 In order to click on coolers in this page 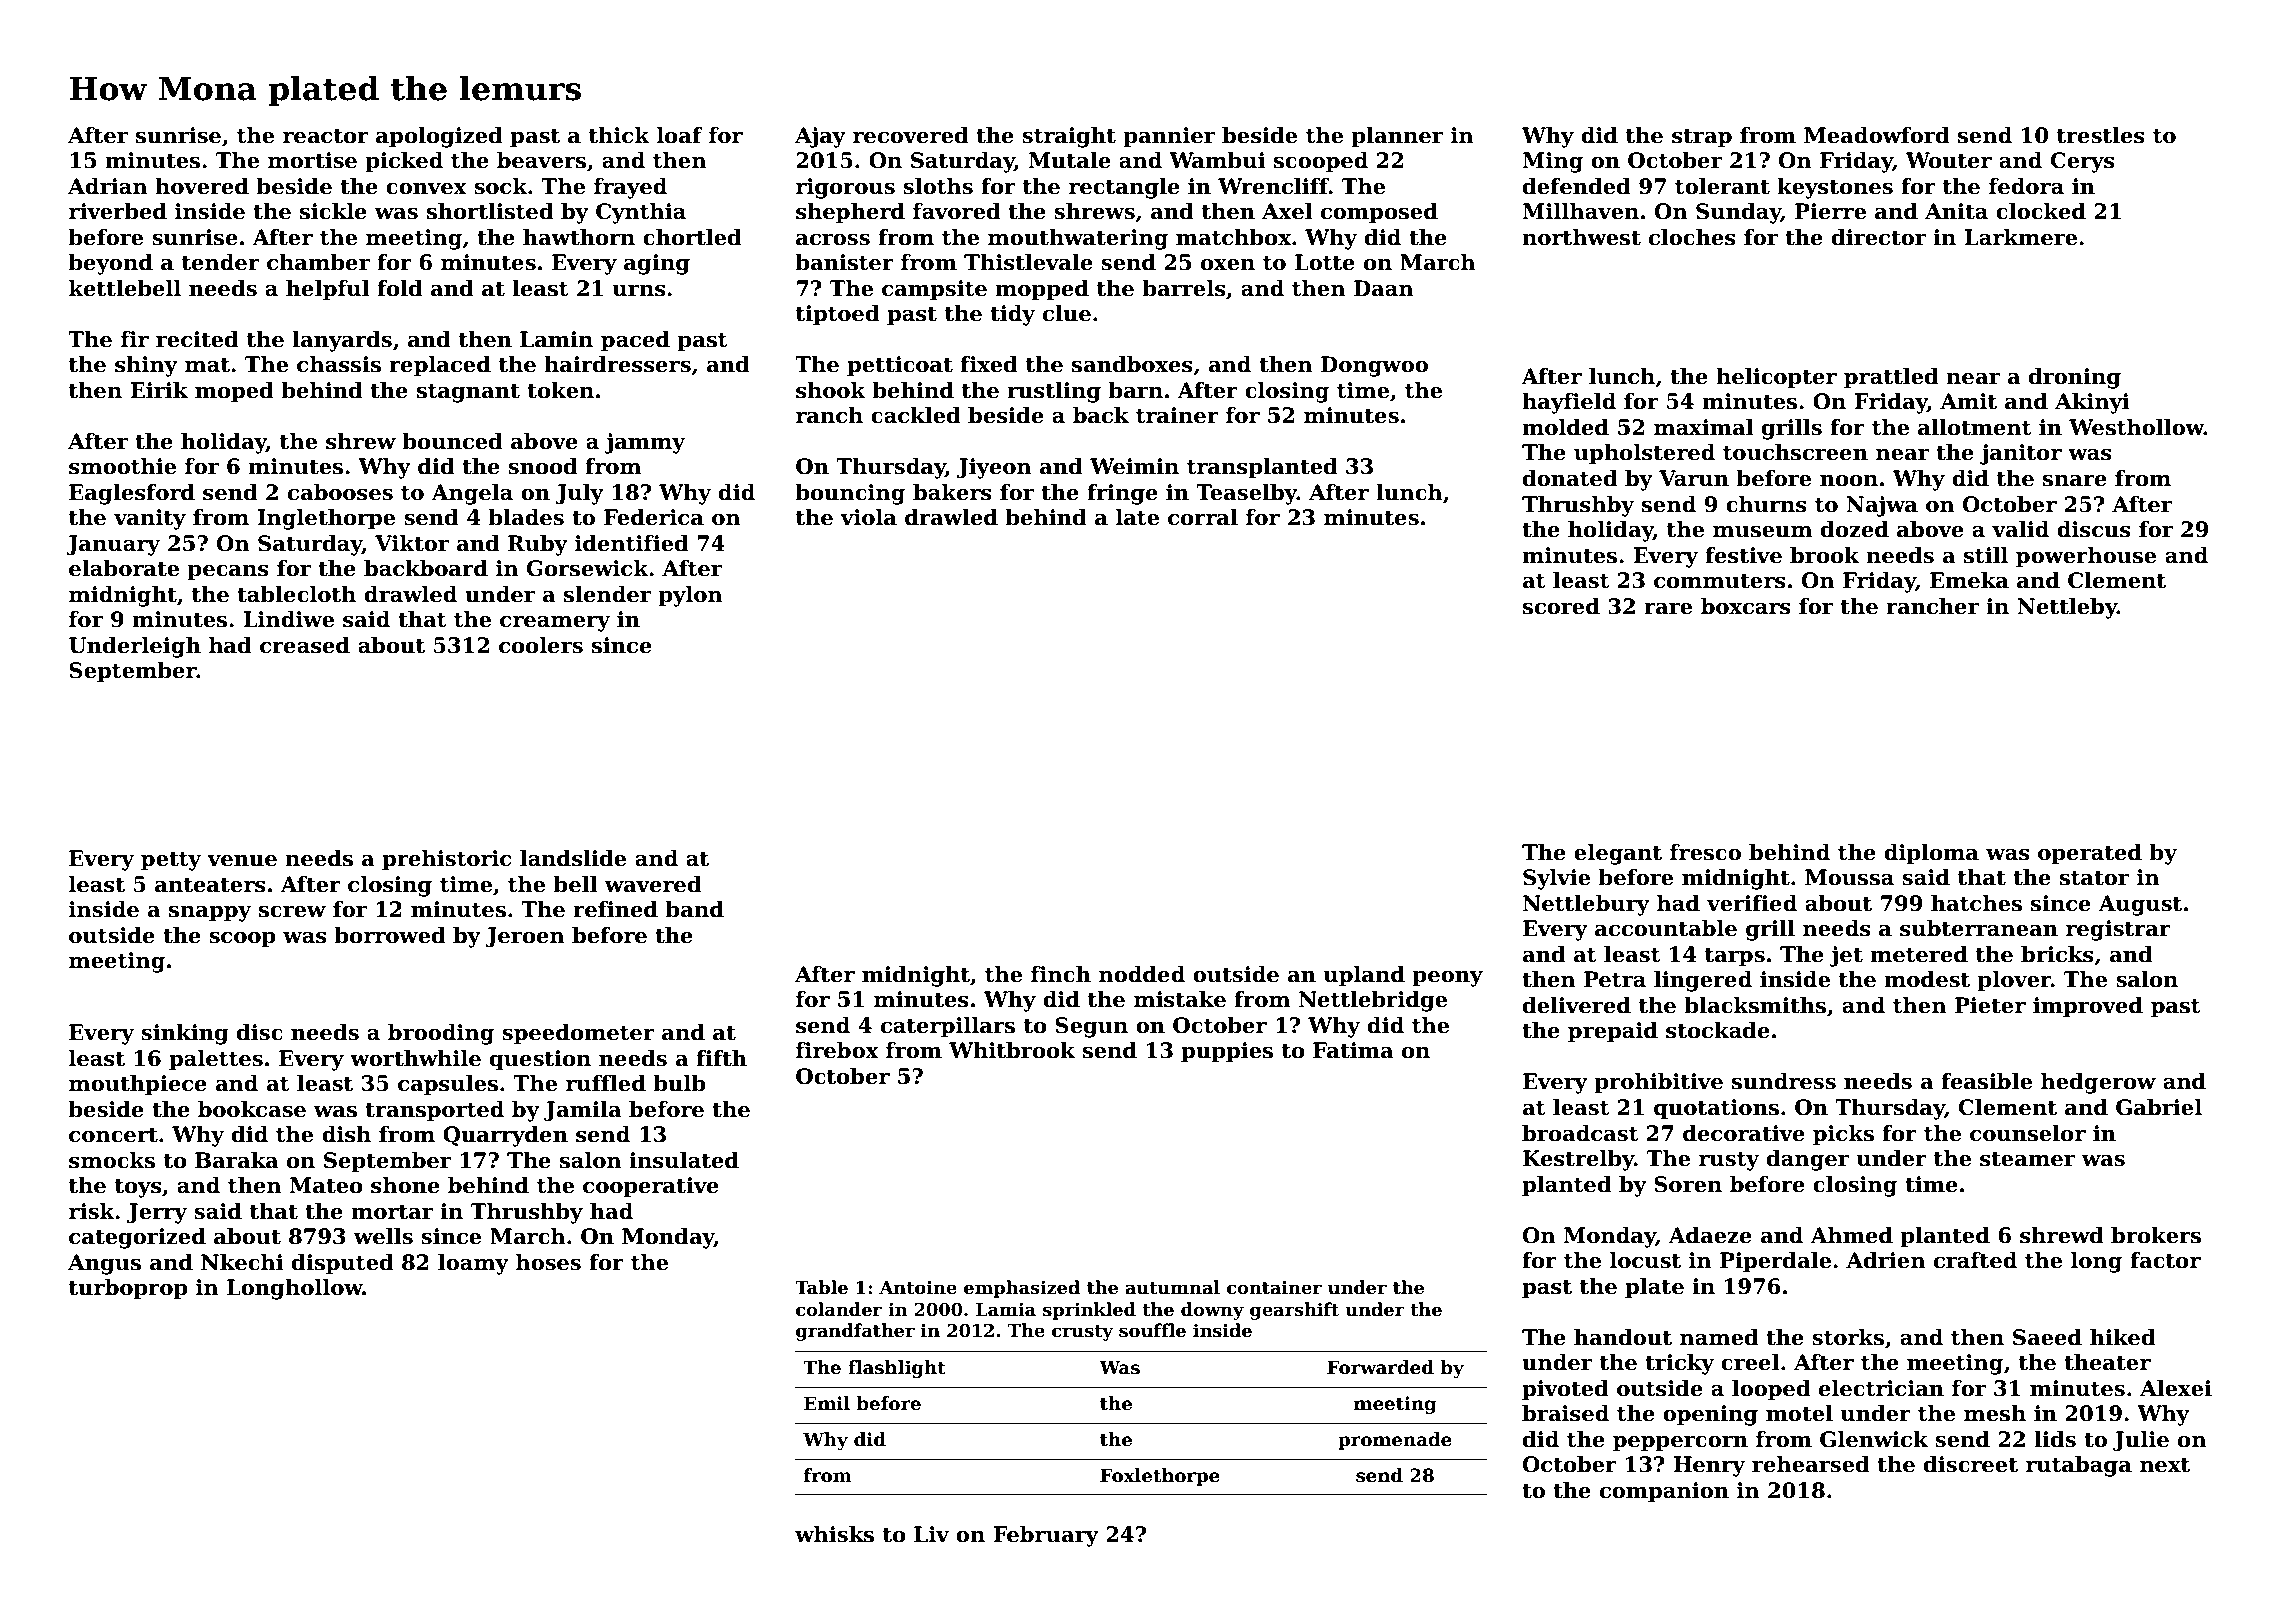, I will do `click(541, 645)`.
